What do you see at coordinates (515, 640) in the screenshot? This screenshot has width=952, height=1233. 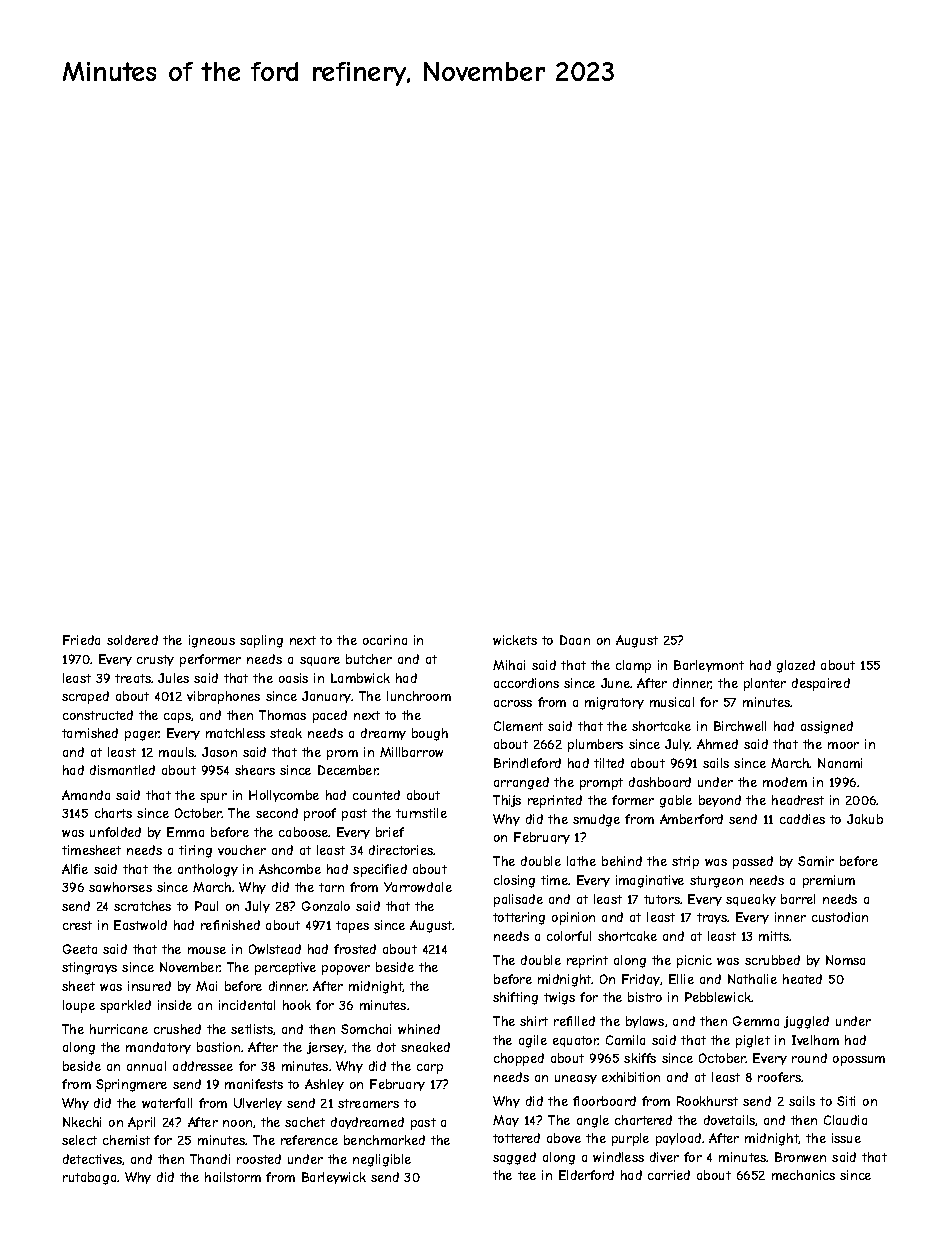 I see `wickets` at bounding box center [515, 640].
